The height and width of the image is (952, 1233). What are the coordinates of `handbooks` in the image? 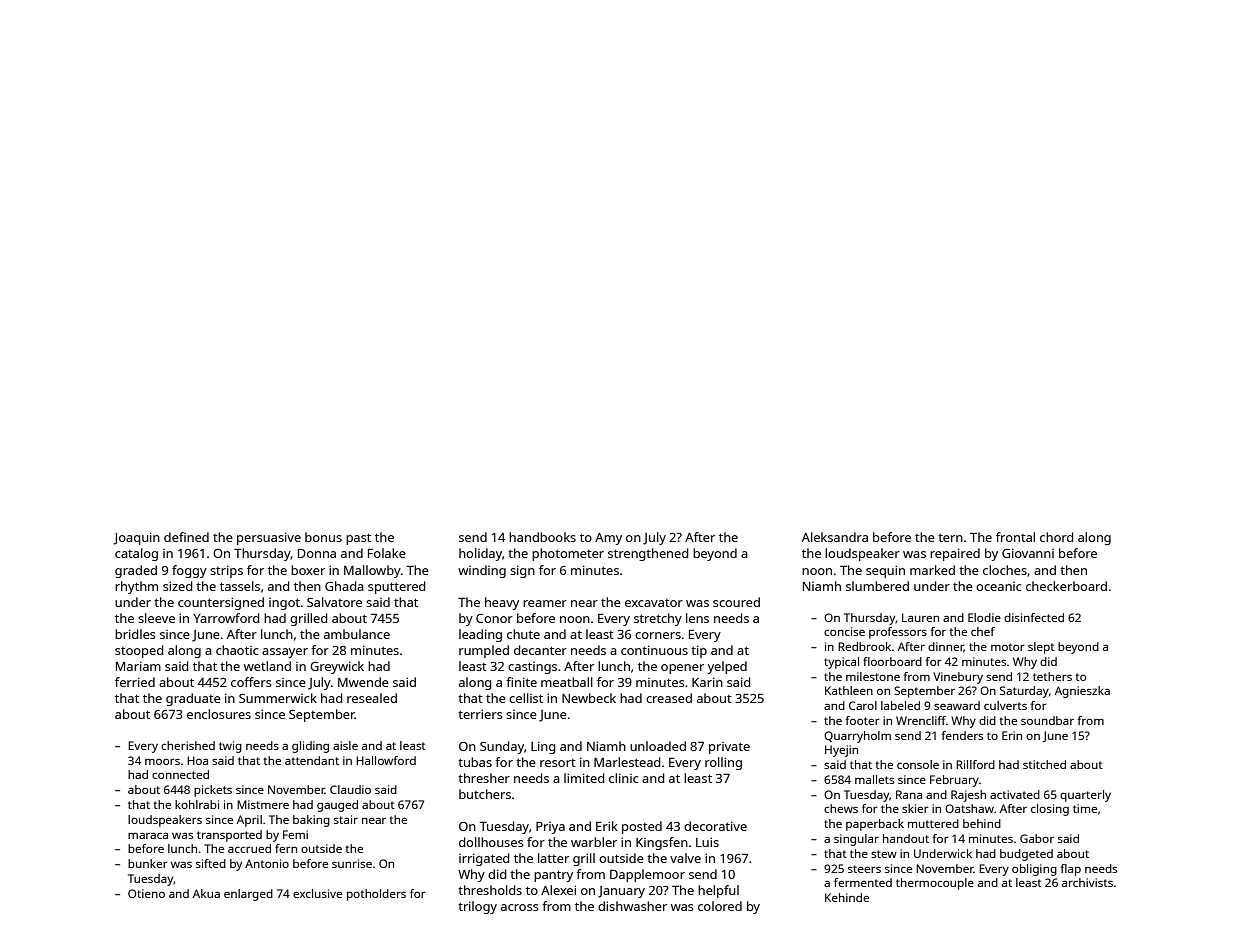 It's located at (542, 537).
